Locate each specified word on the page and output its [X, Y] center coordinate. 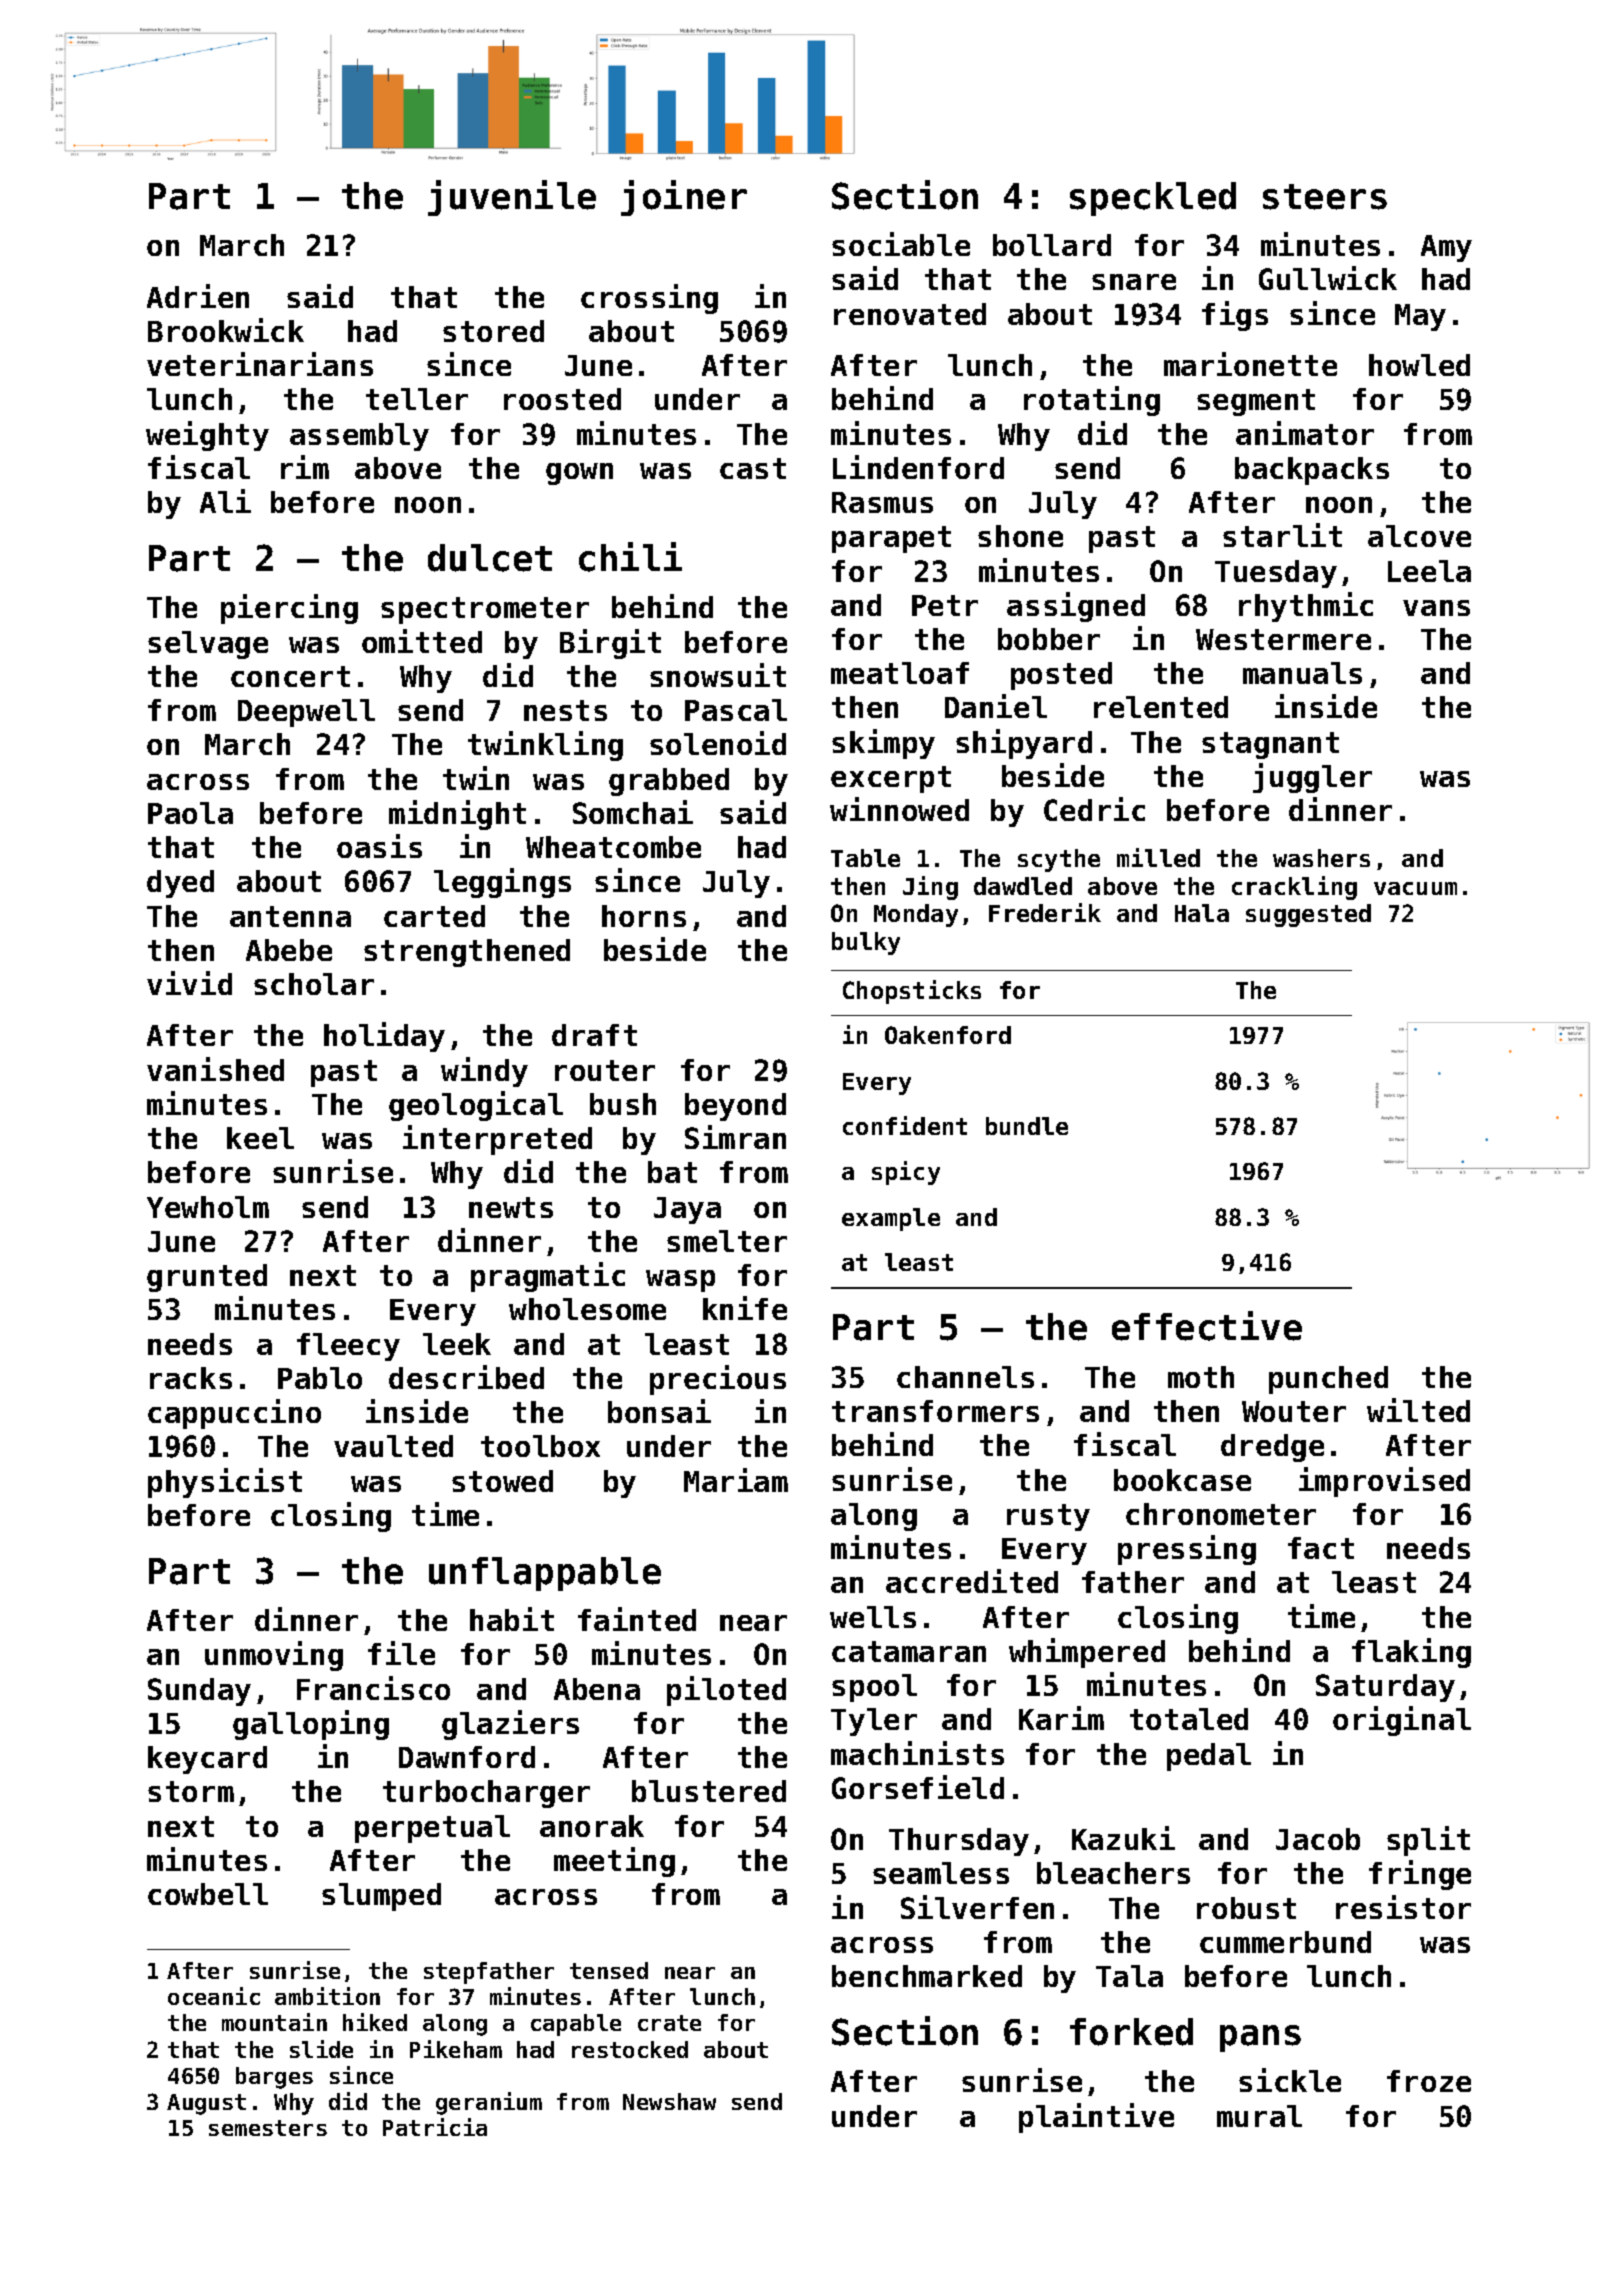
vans [1436, 608]
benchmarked [927, 1976]
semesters [268, 2128]
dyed [180, 884]
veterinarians [260, 364]
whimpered [1087, 1653]
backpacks [1312, 471]
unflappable [545, 1574]
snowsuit [718, 675]
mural [1259, 2116]
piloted [726, 1691]
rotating [1092, 401]
